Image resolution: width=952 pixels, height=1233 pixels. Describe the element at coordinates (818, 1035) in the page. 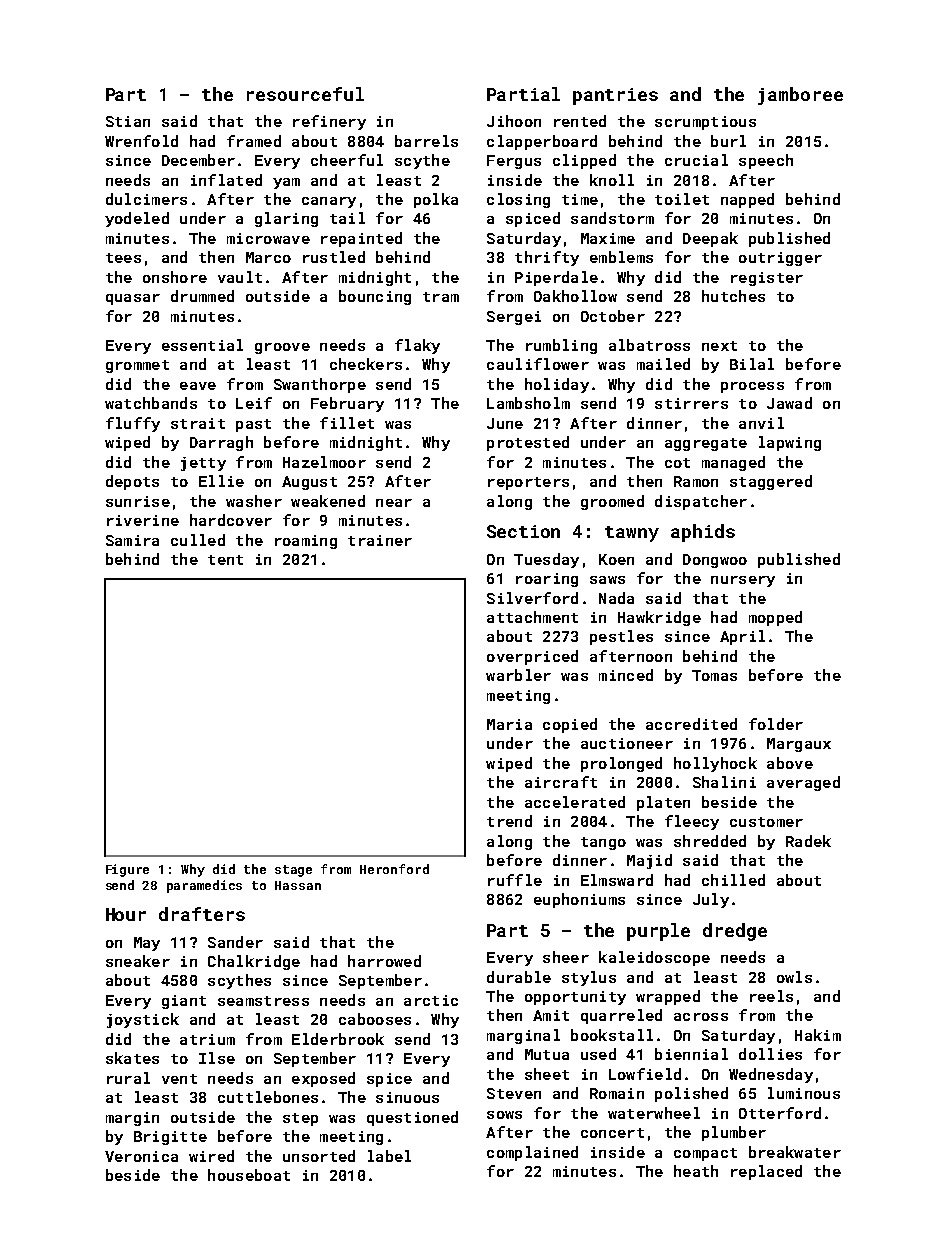

I see `Hakim` at that location.
